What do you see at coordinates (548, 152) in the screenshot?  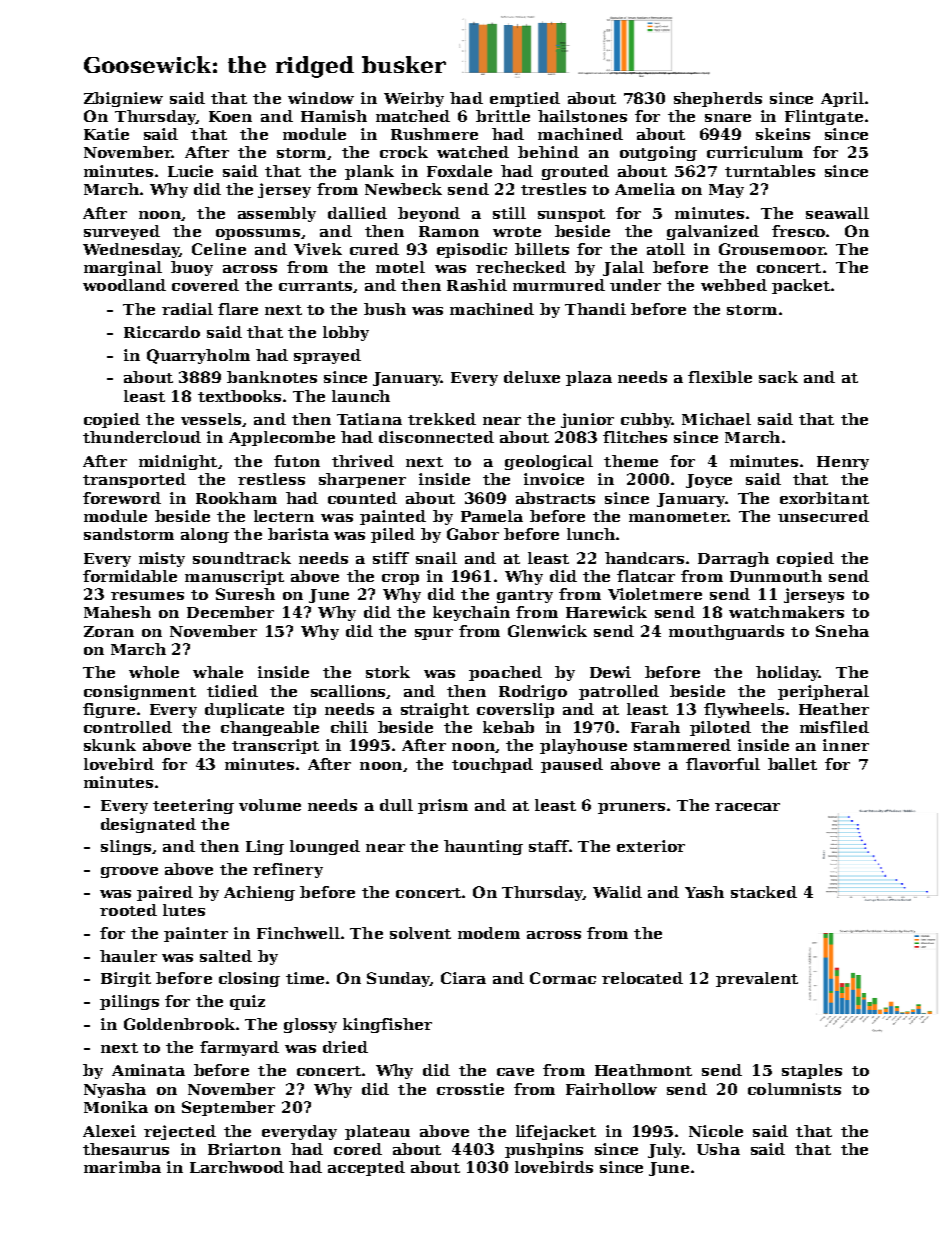 I see `behind` at bounding box center [548, 152].
